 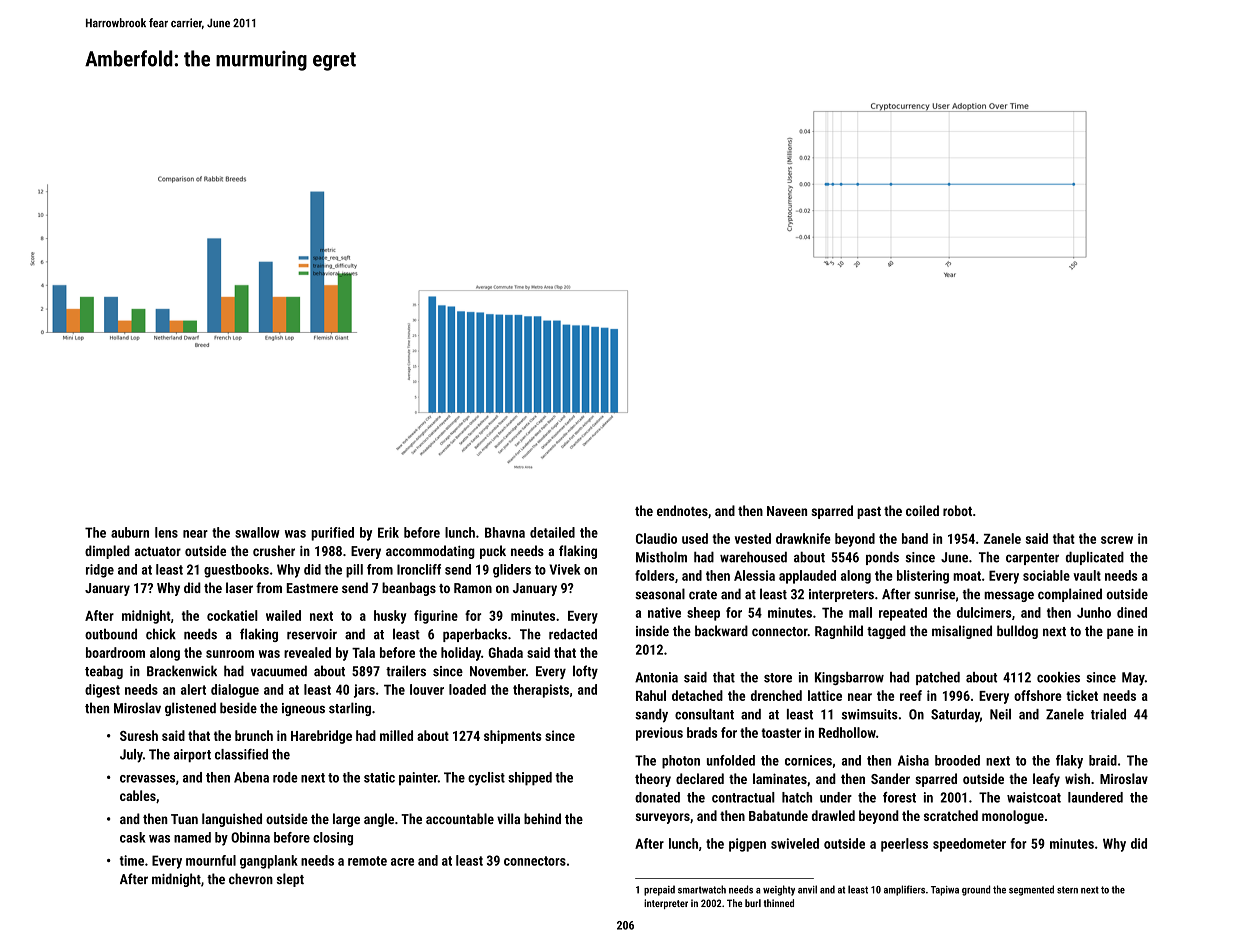 What do you see at coordinates (530, 779) in the screenshot?
I see `shipped` at bounding box center [530, 779].
